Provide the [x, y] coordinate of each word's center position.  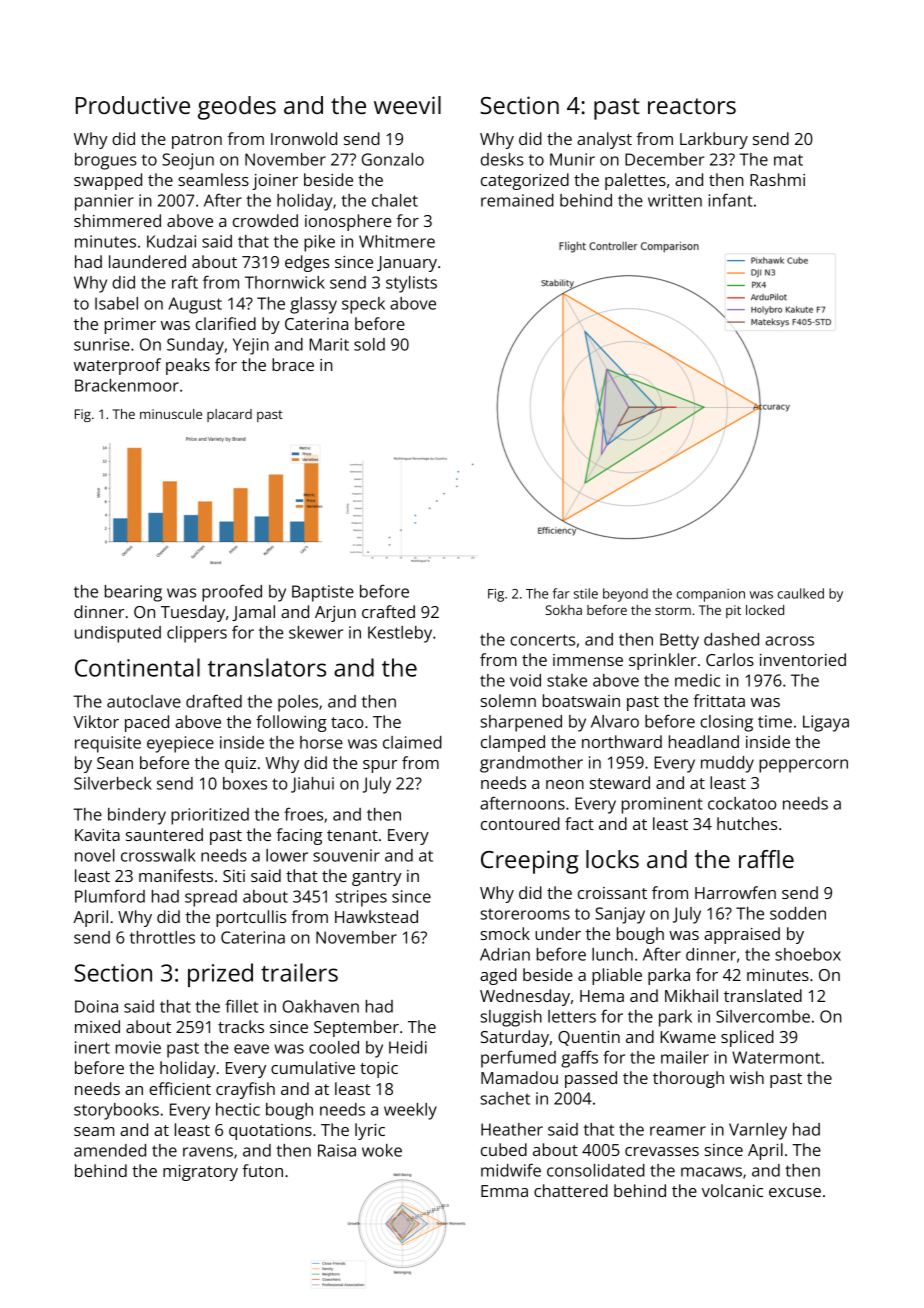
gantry [377, 878]
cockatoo [742, 803]
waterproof [117, 366]
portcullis [251, 918]
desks [502, 159]
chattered [571, 1190]
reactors [692, 106]
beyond [625, 595]
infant [731, 200]
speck [363, 305]
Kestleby [400, 634]
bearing [133, 593]
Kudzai [171, 241]
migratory [200, 1173]
